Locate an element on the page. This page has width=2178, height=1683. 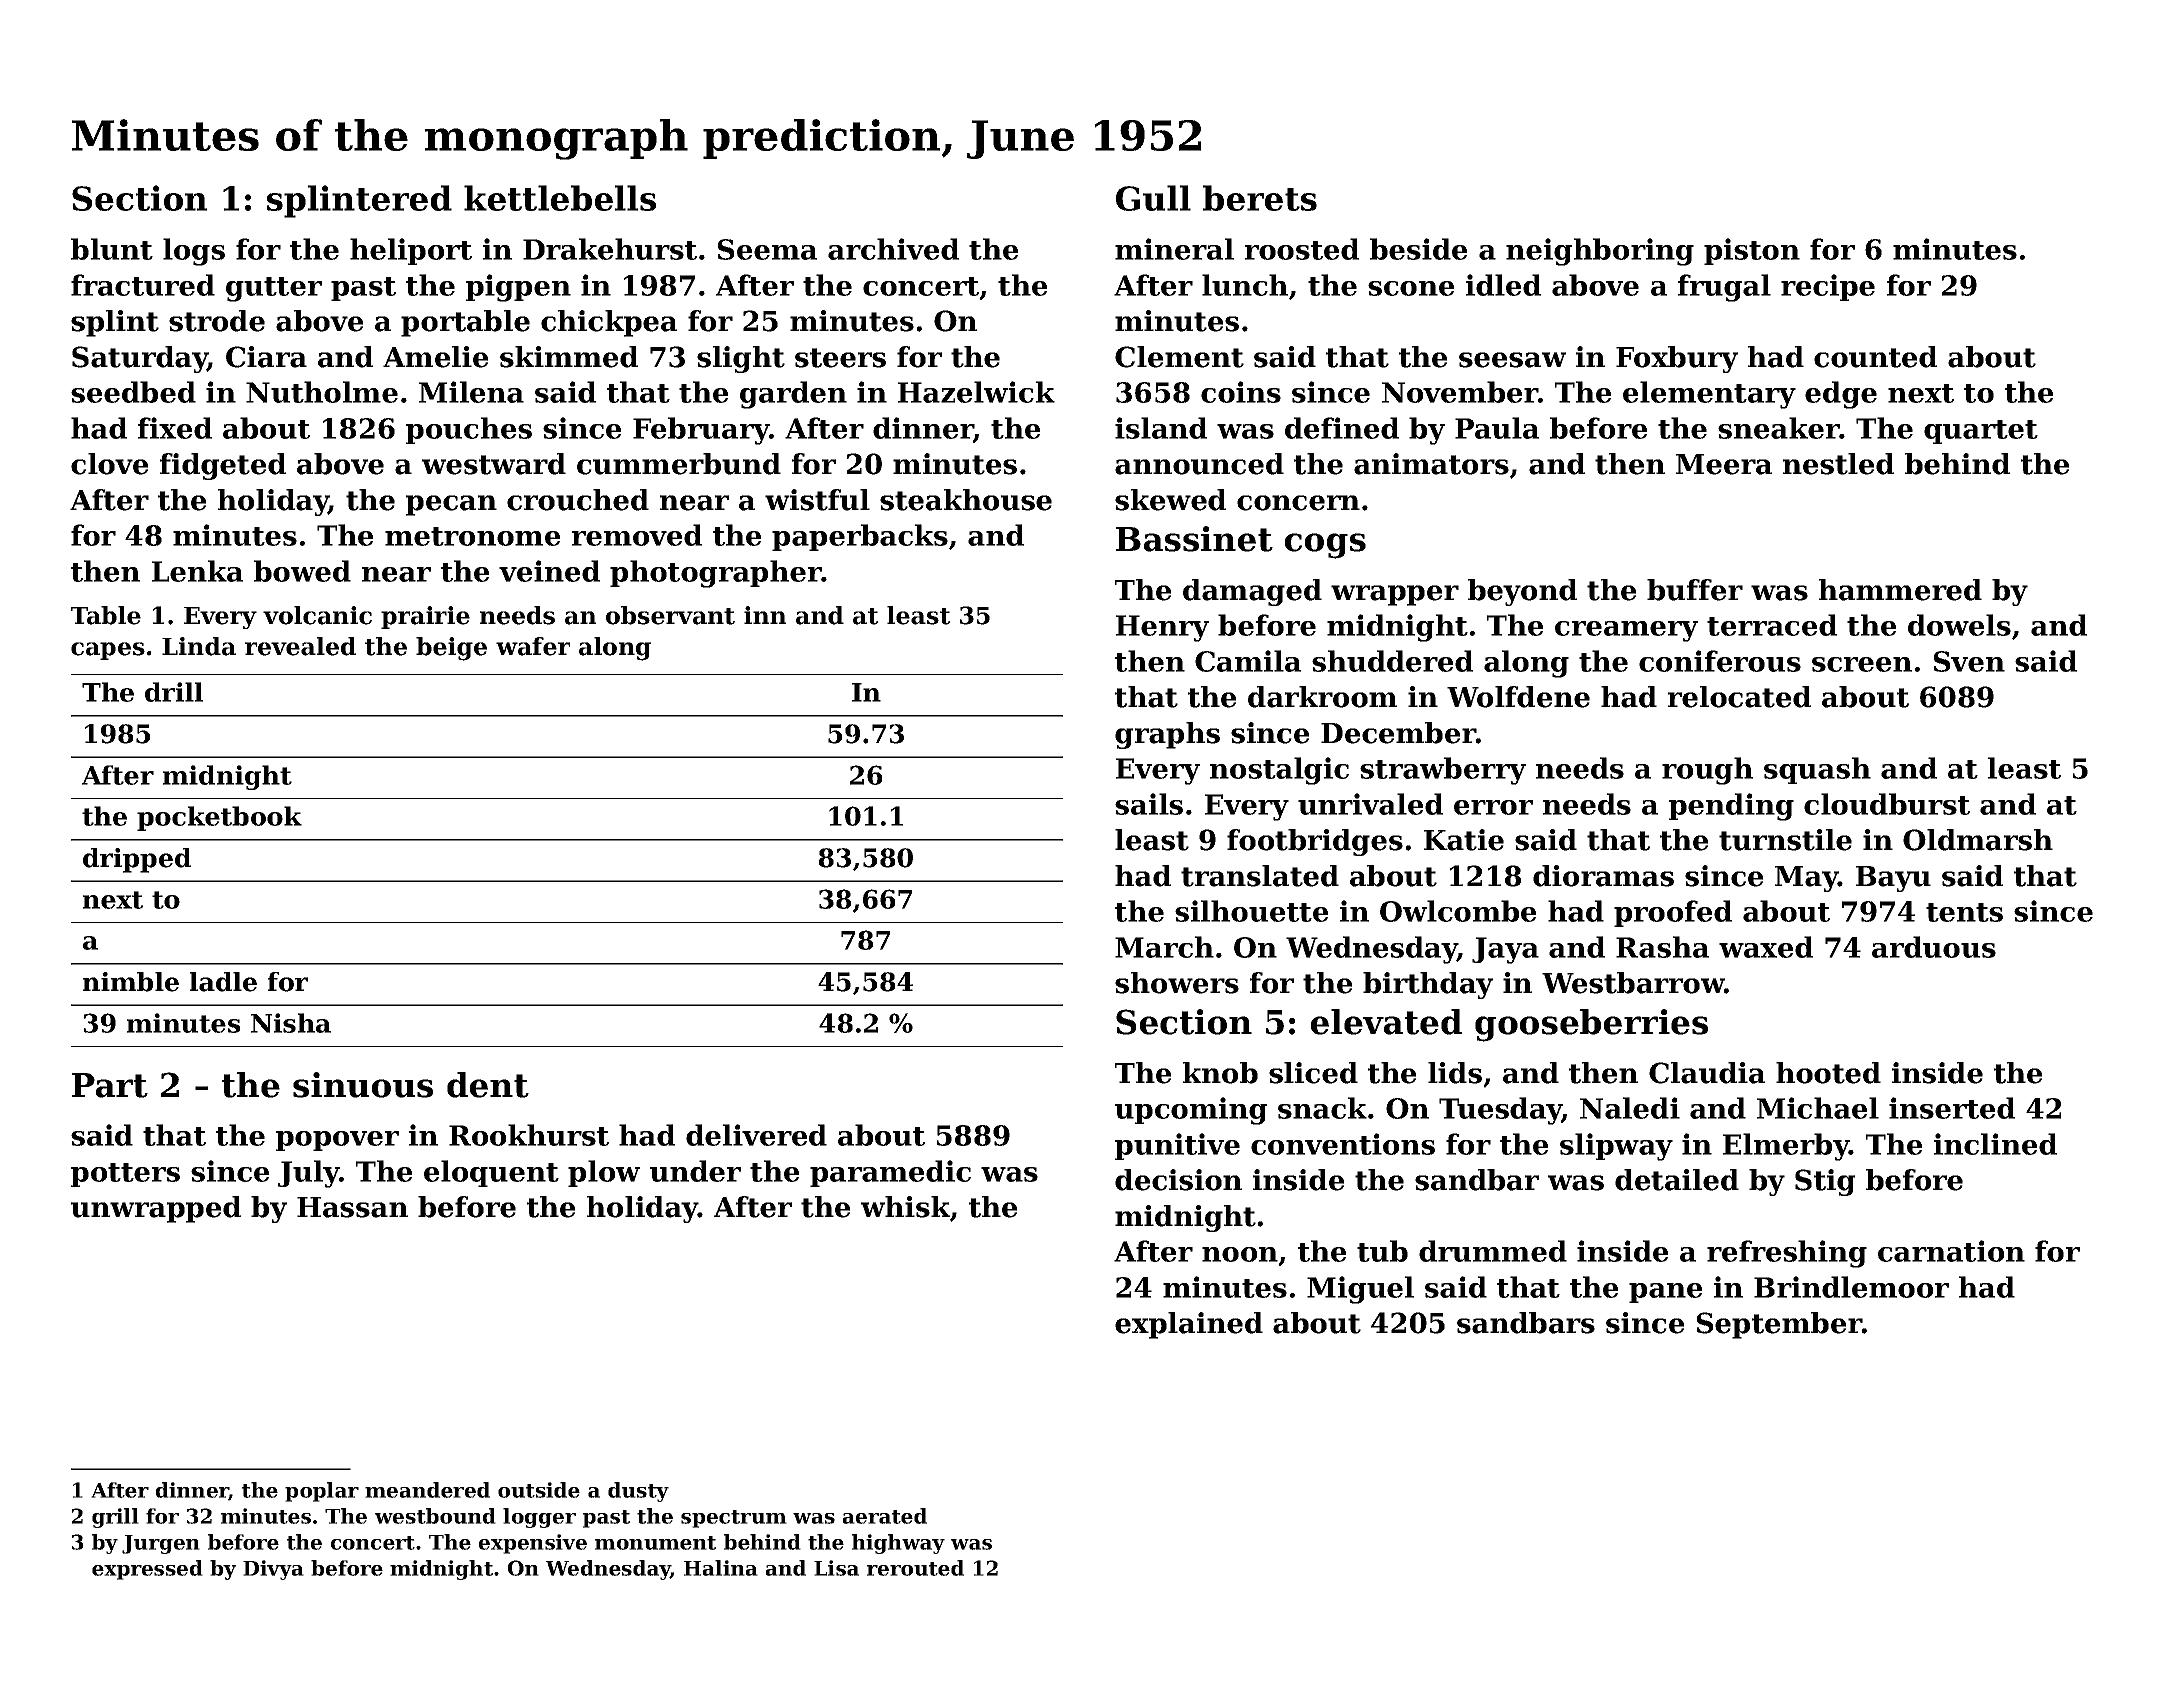
observant is located at coordinates (670, 615).
